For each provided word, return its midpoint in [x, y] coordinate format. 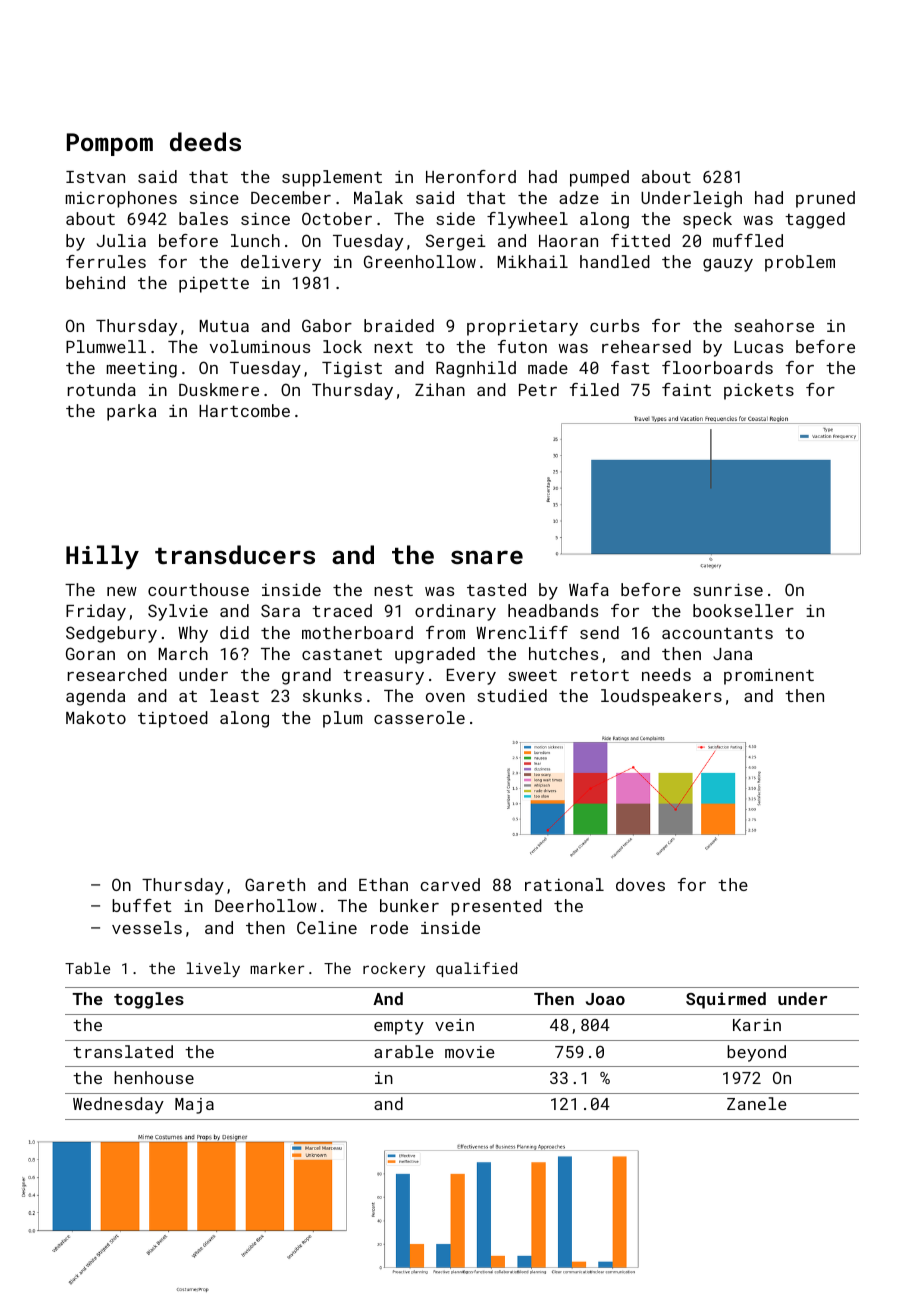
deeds [205, 141]
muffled [748, 240]
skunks [332, 695]
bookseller [743, 610]
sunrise [728, 589]
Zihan [440, 389]
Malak [378, 197]
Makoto [96, 717]
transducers [235, 554]
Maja [194, 1106]
